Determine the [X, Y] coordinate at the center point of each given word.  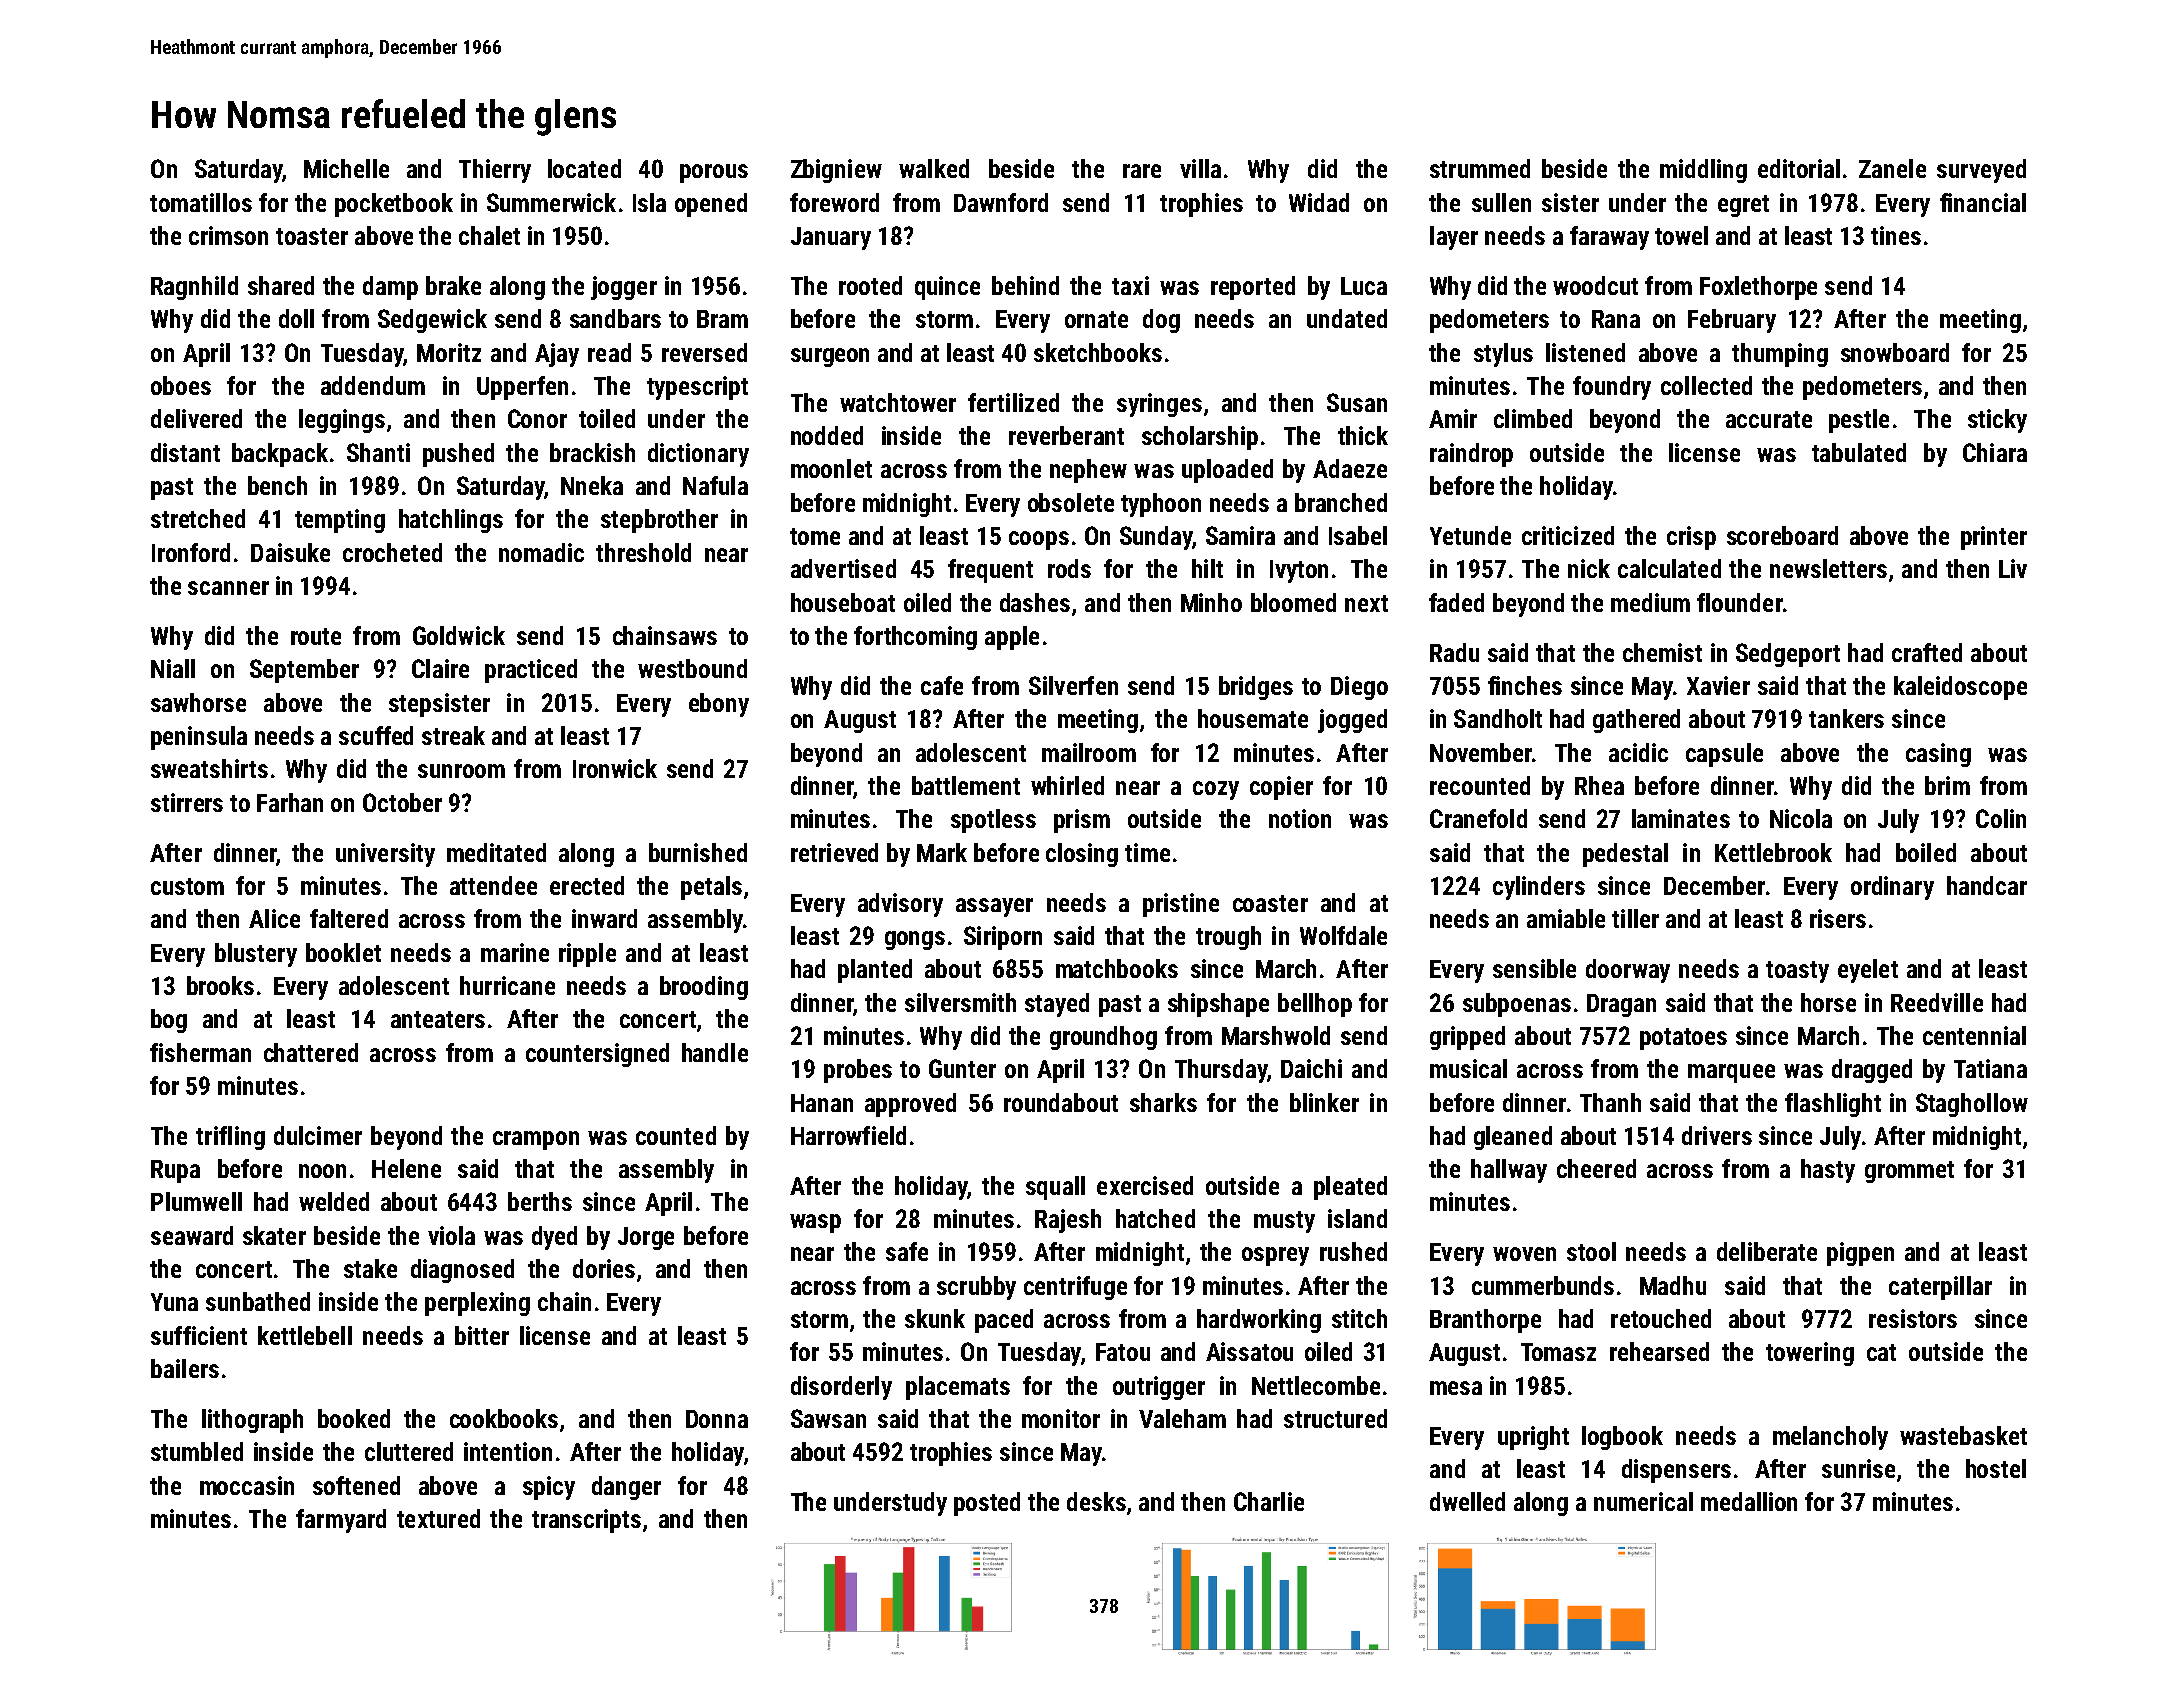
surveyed [1981, 171]
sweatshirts [209, 768]
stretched [198, 518]
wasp [815, 1223]
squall [1055, 1188]
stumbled [197, 1451]
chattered [311, 1052]
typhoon [1161, 505]
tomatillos [201, 202]
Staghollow [1972, 1105]
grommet [1909, 1172]
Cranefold [1478, 818]
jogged [1352, 721]
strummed [1480, 168]
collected [1706, 385]
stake [370, 1268]
